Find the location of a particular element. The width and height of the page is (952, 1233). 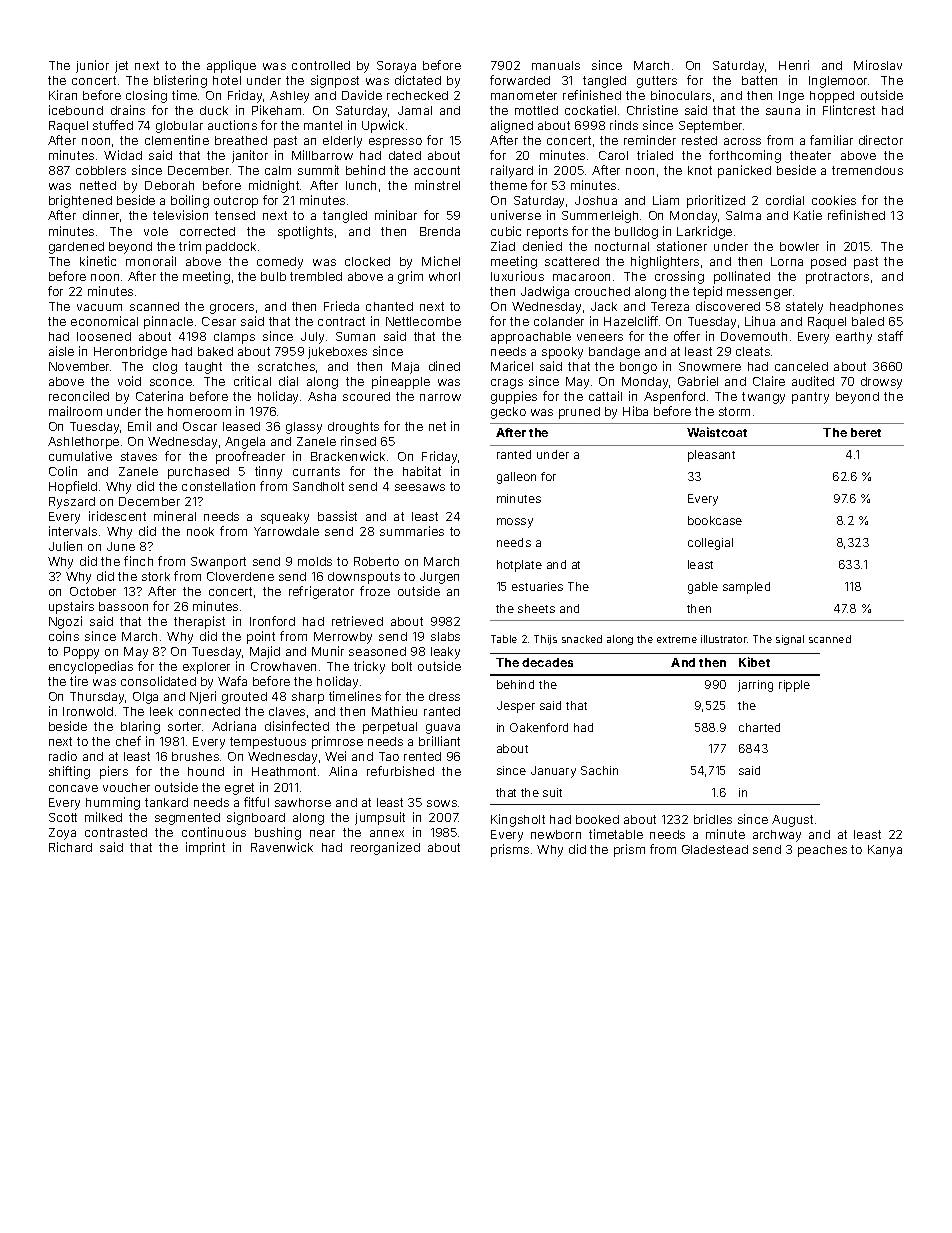

cobblers is located at coordinates (101, 170).
